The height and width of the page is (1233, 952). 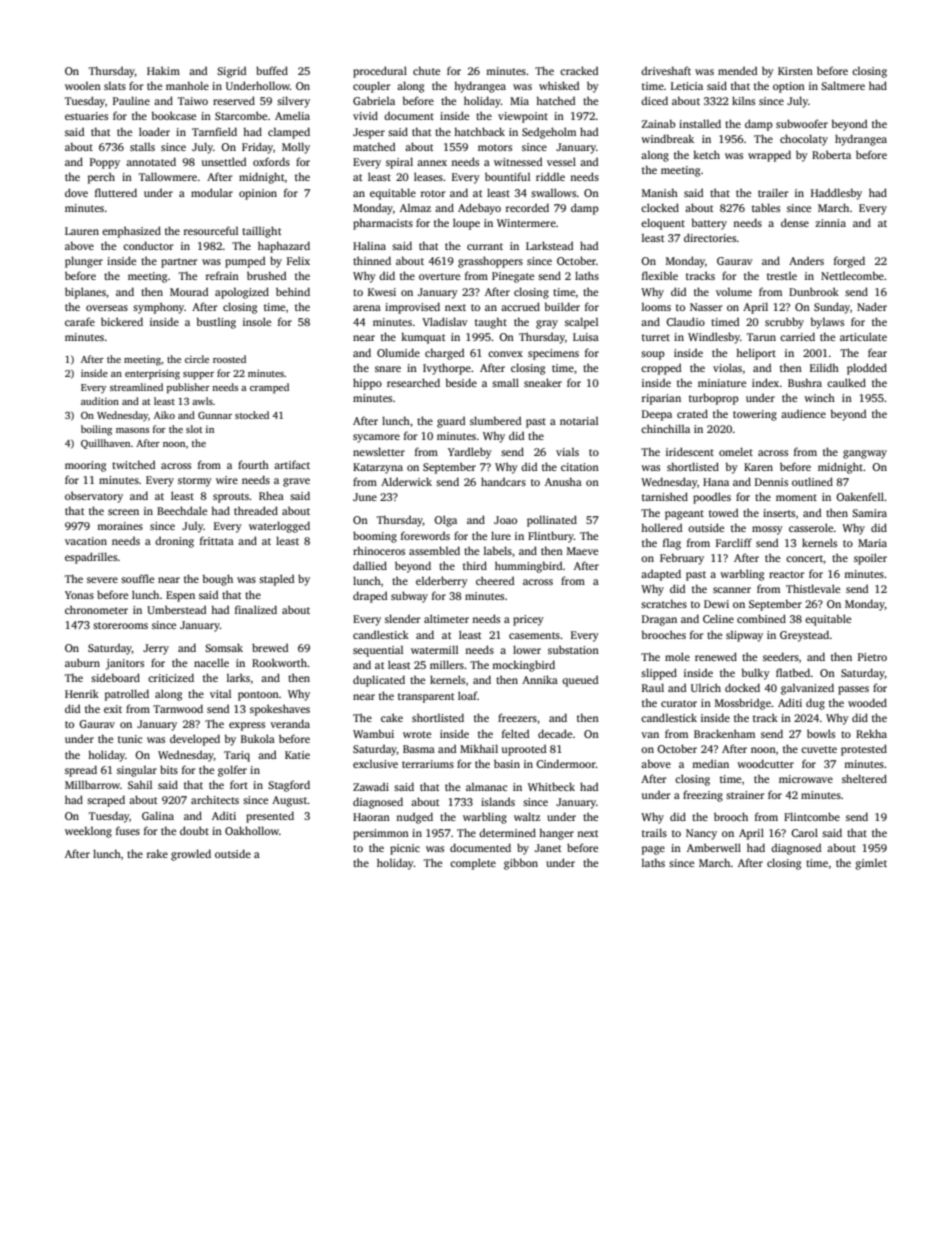 I want to click on procedural, so click(x=380, y=72).
